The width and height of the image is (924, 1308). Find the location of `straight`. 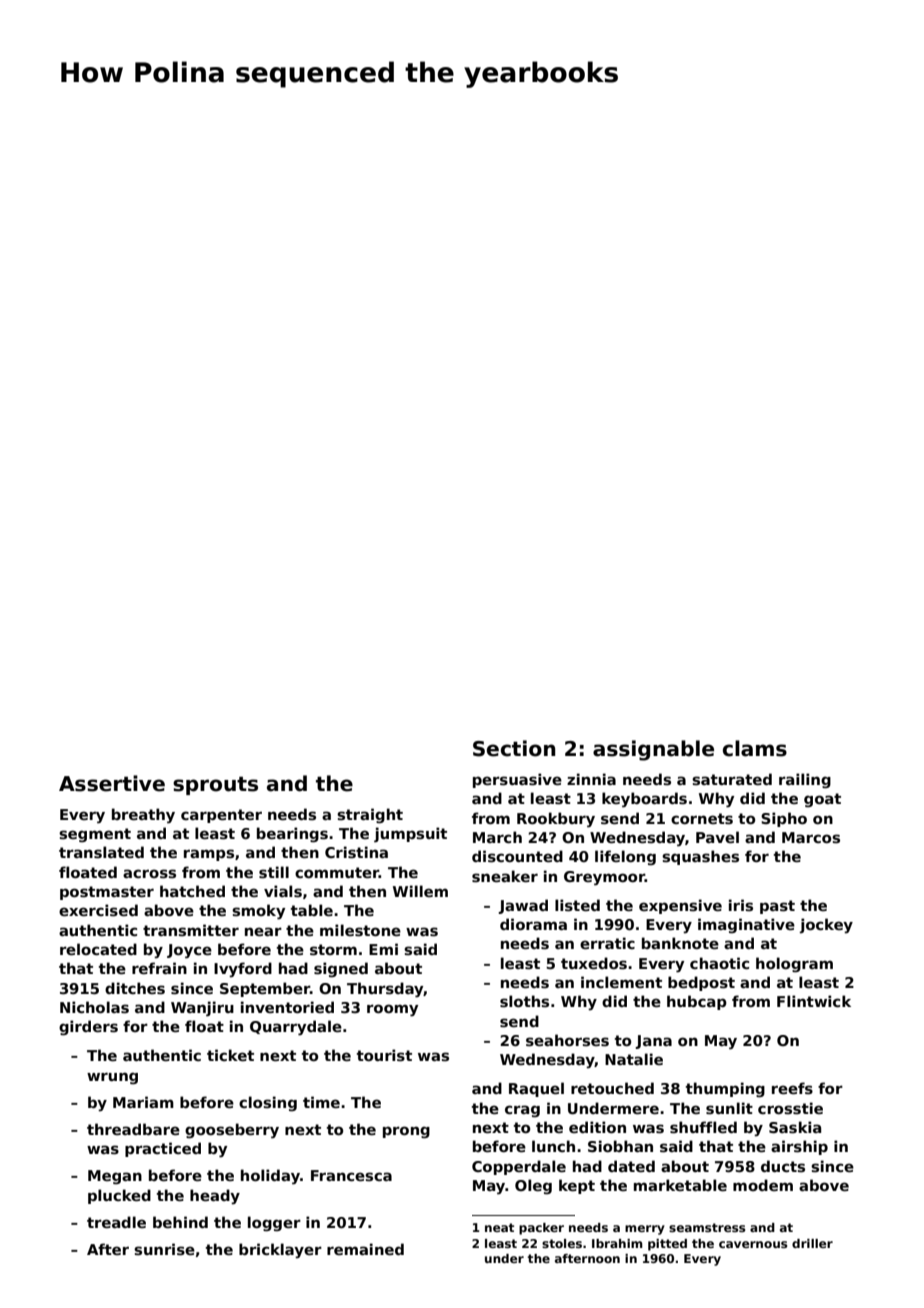

straight is located at coordinates (370, 815).
